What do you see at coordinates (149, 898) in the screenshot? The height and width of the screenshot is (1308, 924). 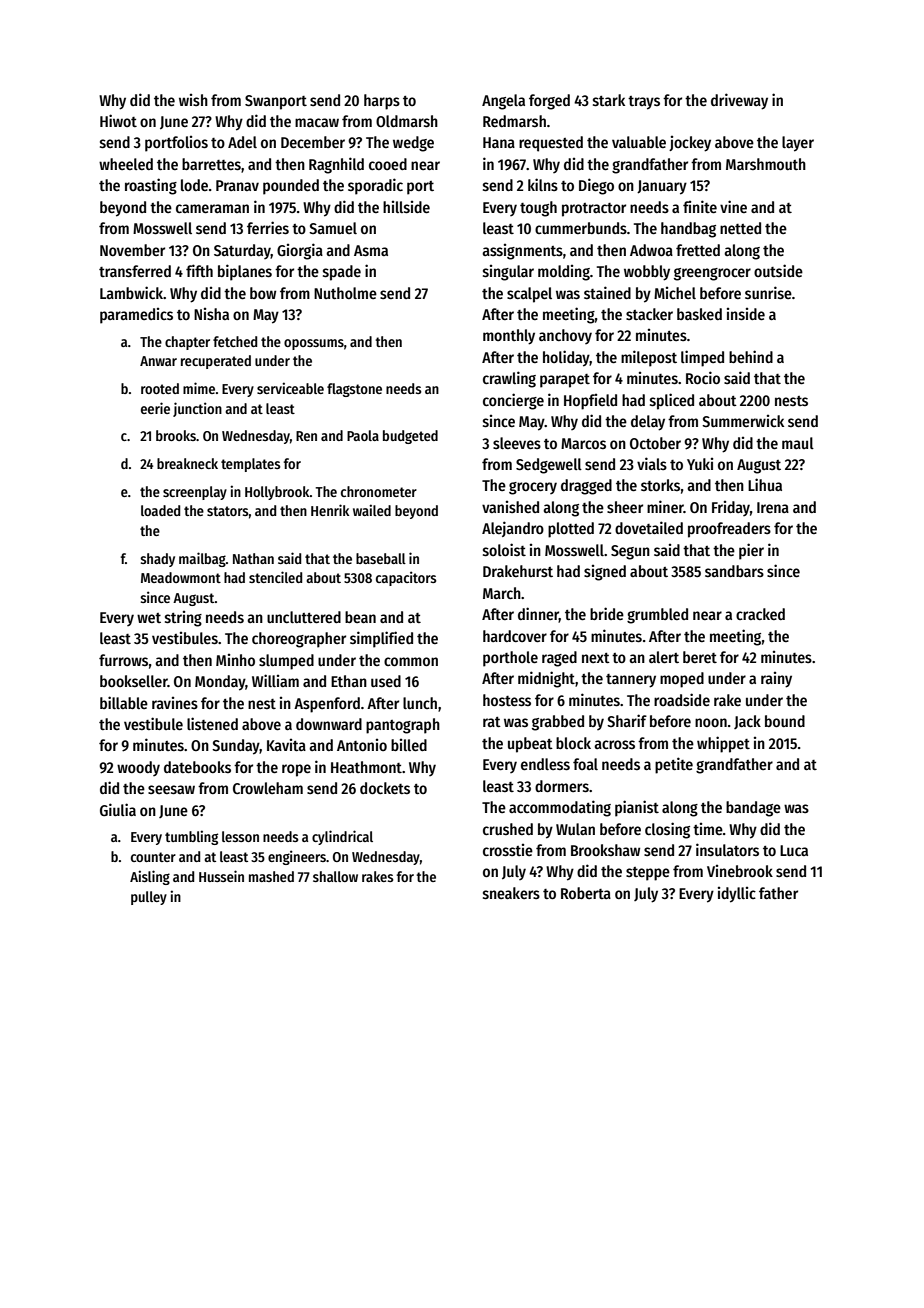 I see `pulley` at bounding box center [149, 898].
